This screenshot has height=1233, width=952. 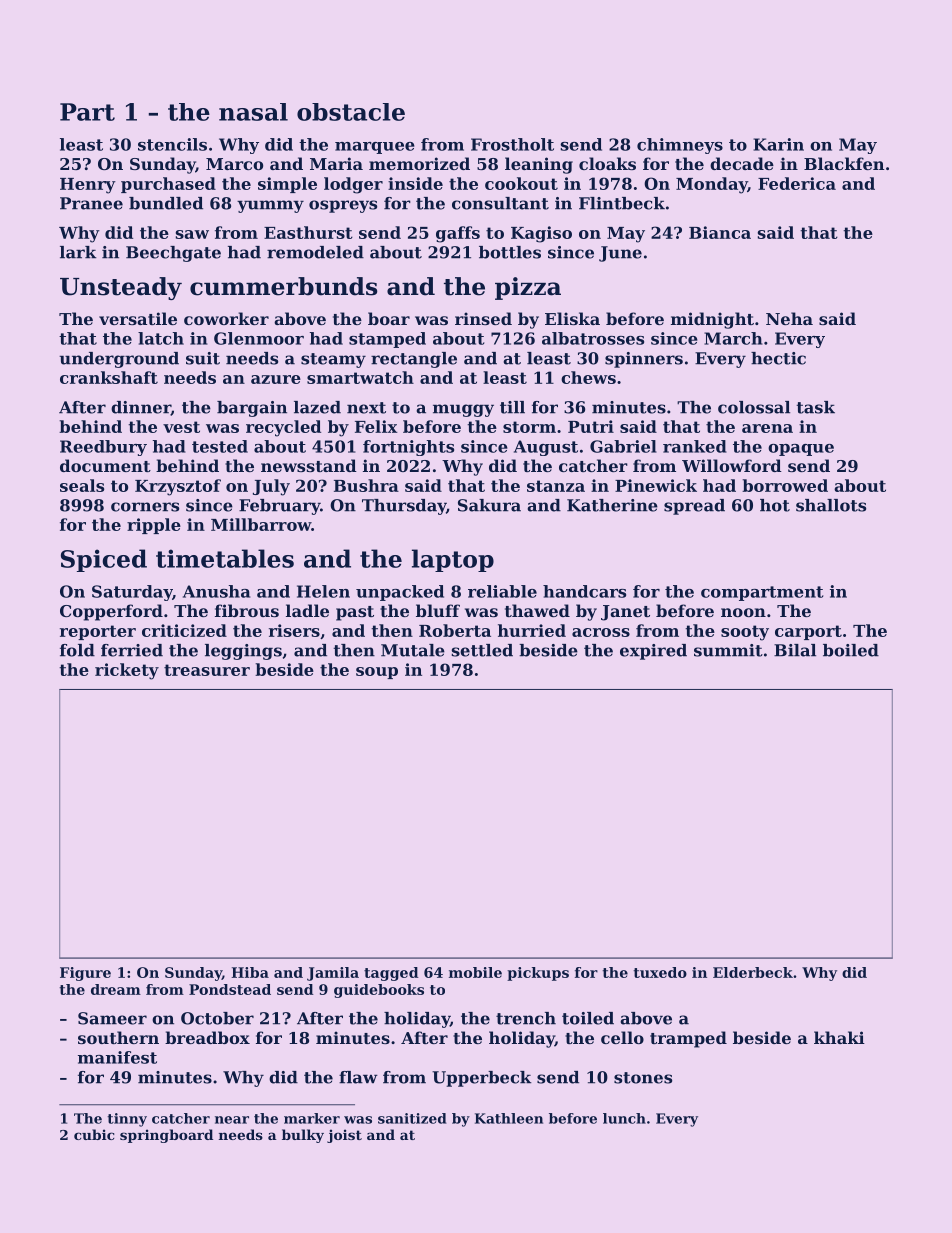 What do you see at coordinates (624, 1118) in the screenshot?
I see `lunch` at bounding box center [624, 1118].
